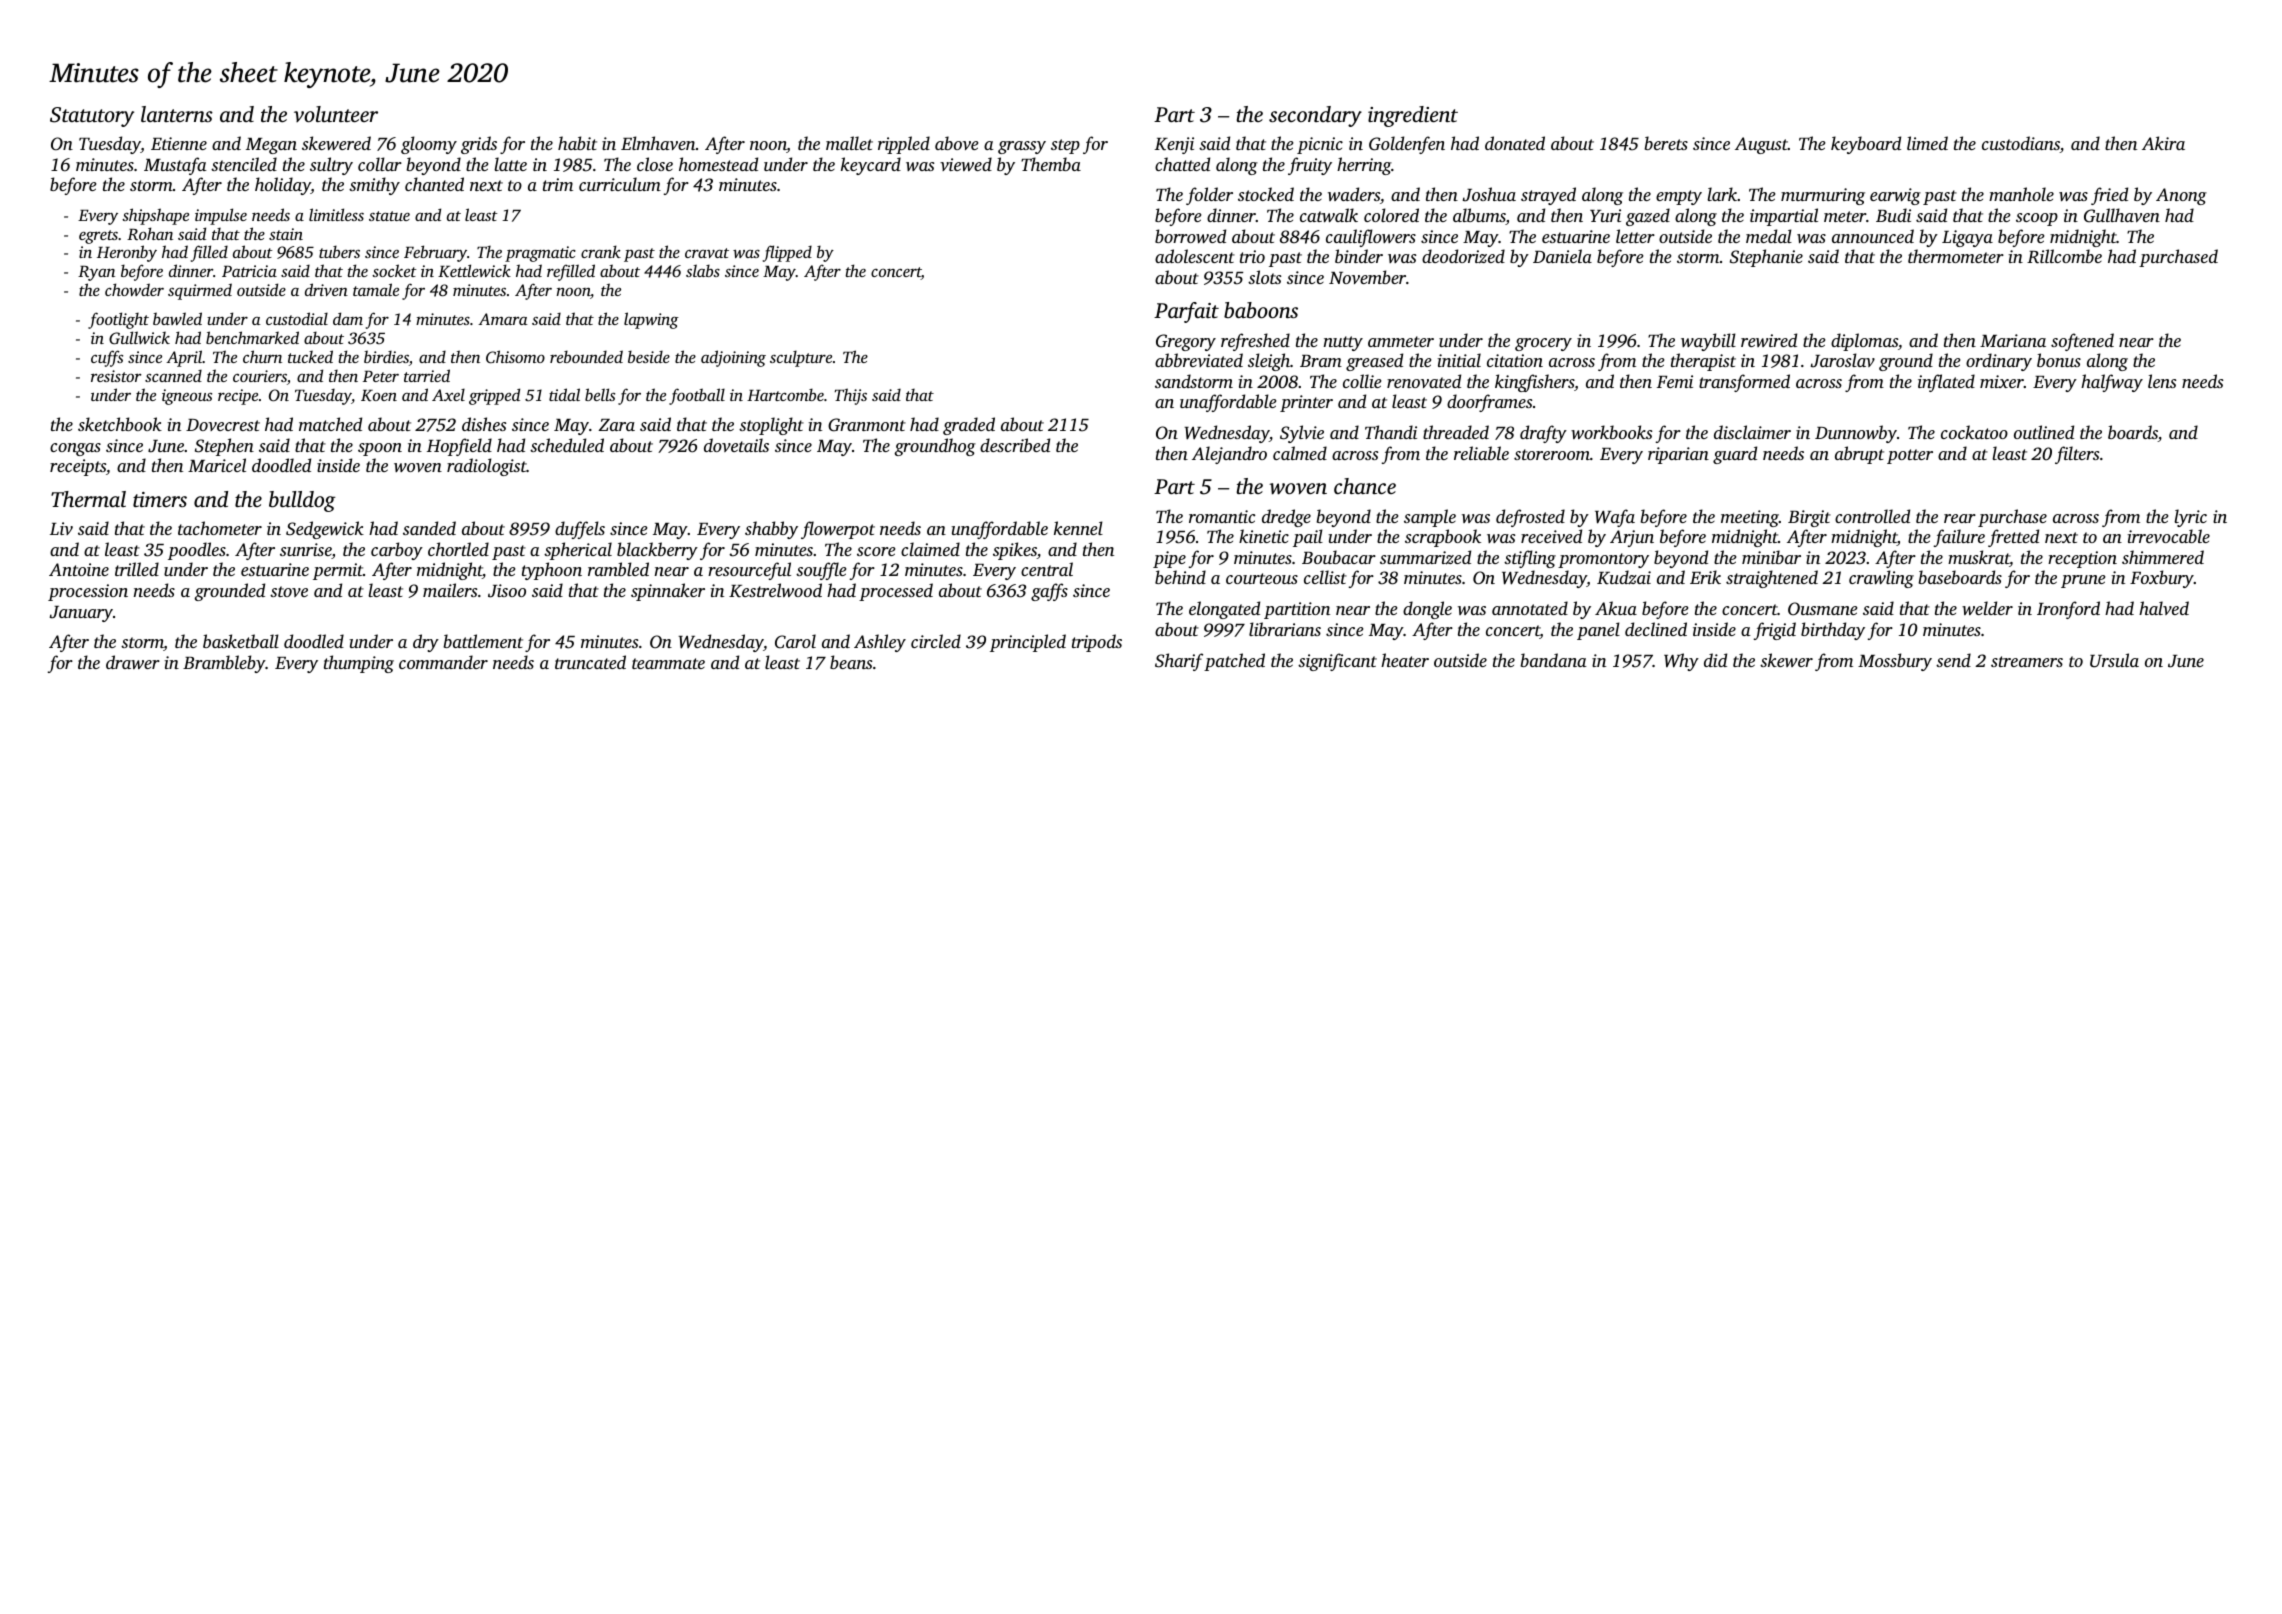  I want to click on chatted, so click(1182, 164).
